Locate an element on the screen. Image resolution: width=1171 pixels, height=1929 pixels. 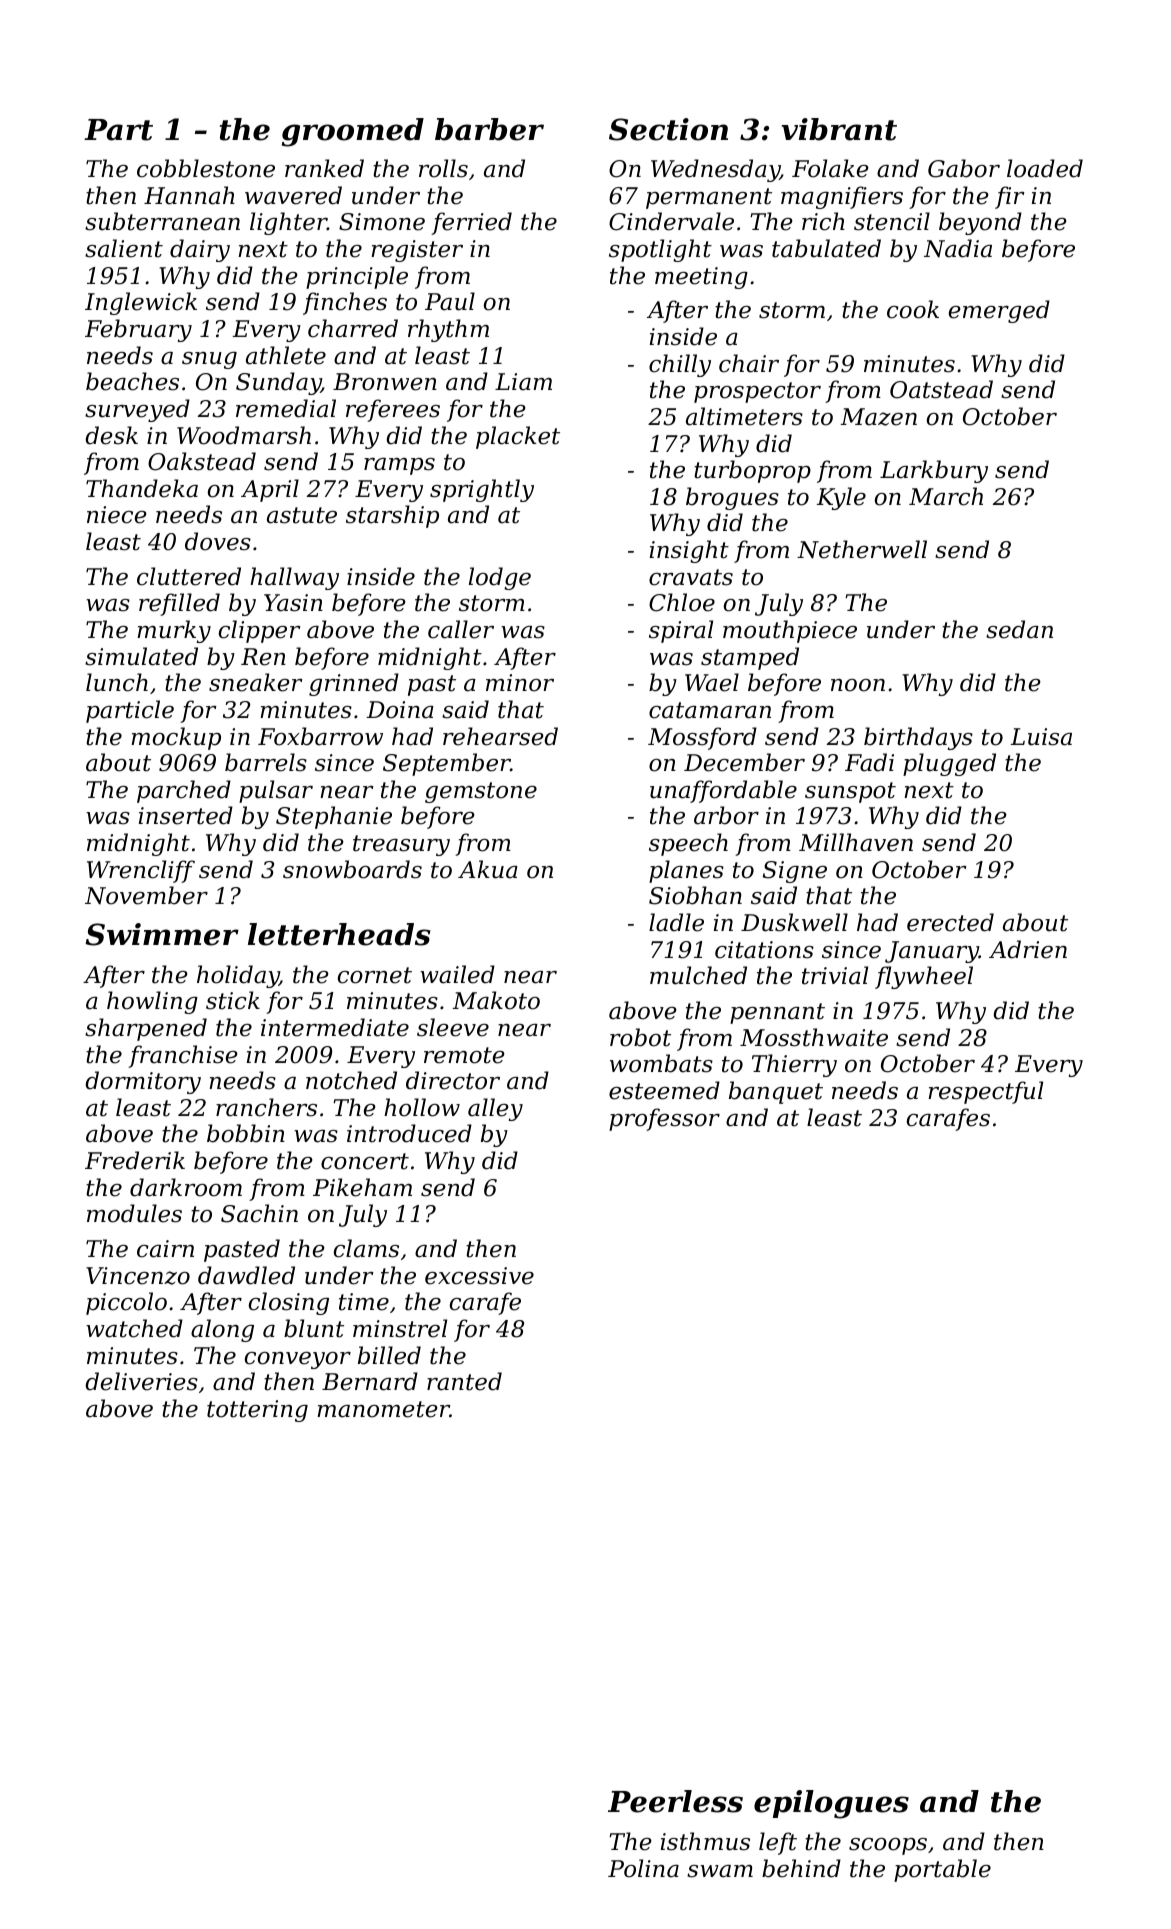
deliveries is located at coordinates (141, 1381).
